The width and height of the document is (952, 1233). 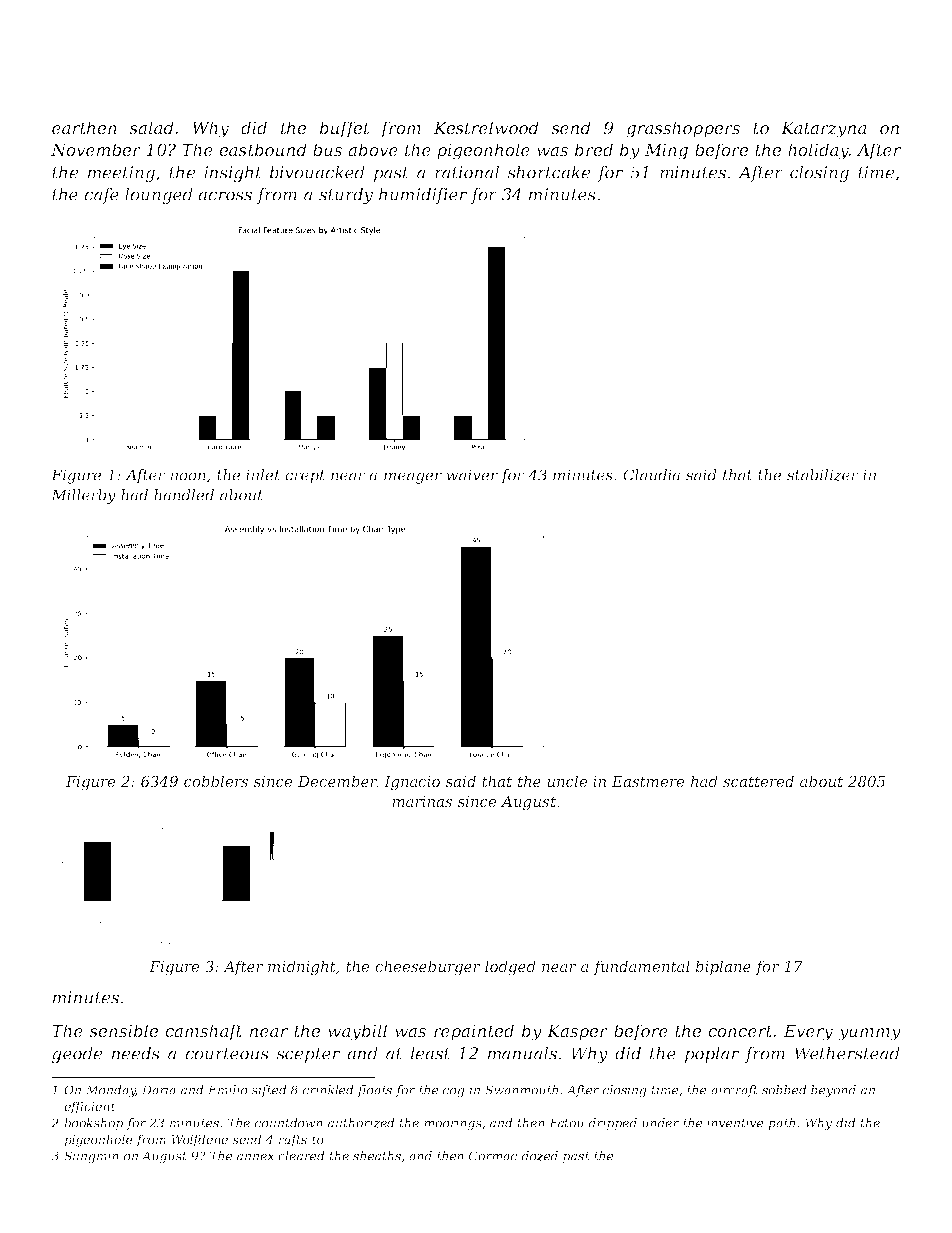 I want to click on waiver, so click(x=472, y=475).
